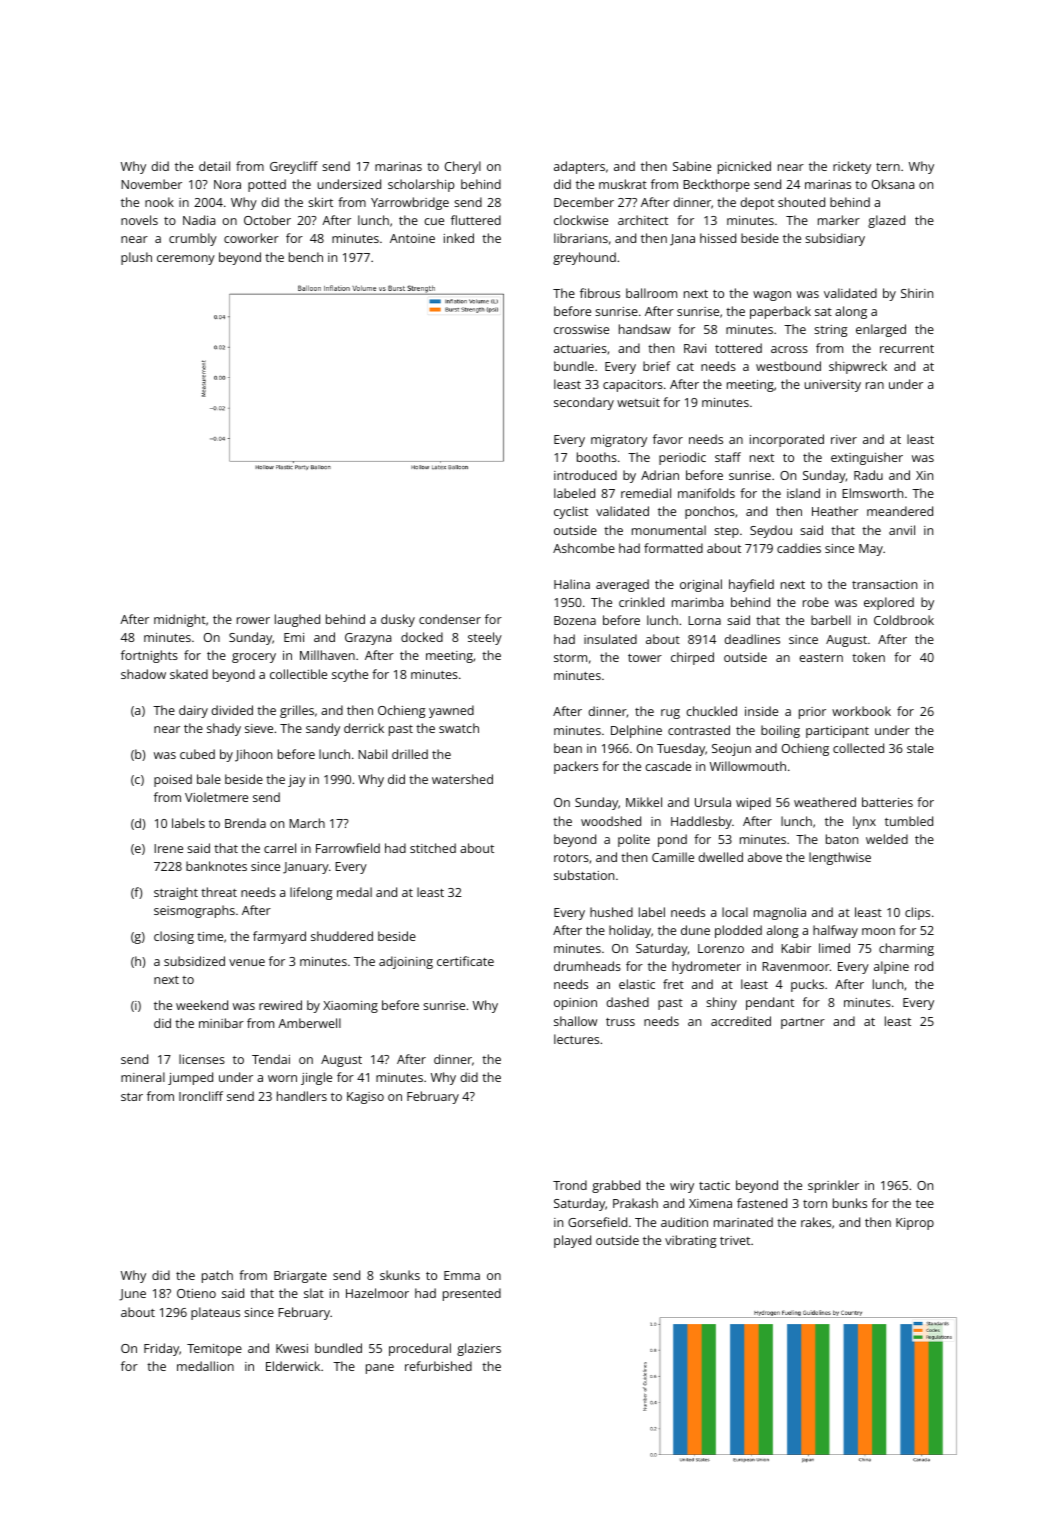 The height and width of the image is (1528, 1055). Describe the element at coordinates (831, 620) in the image. I see `barbell` at that location.
